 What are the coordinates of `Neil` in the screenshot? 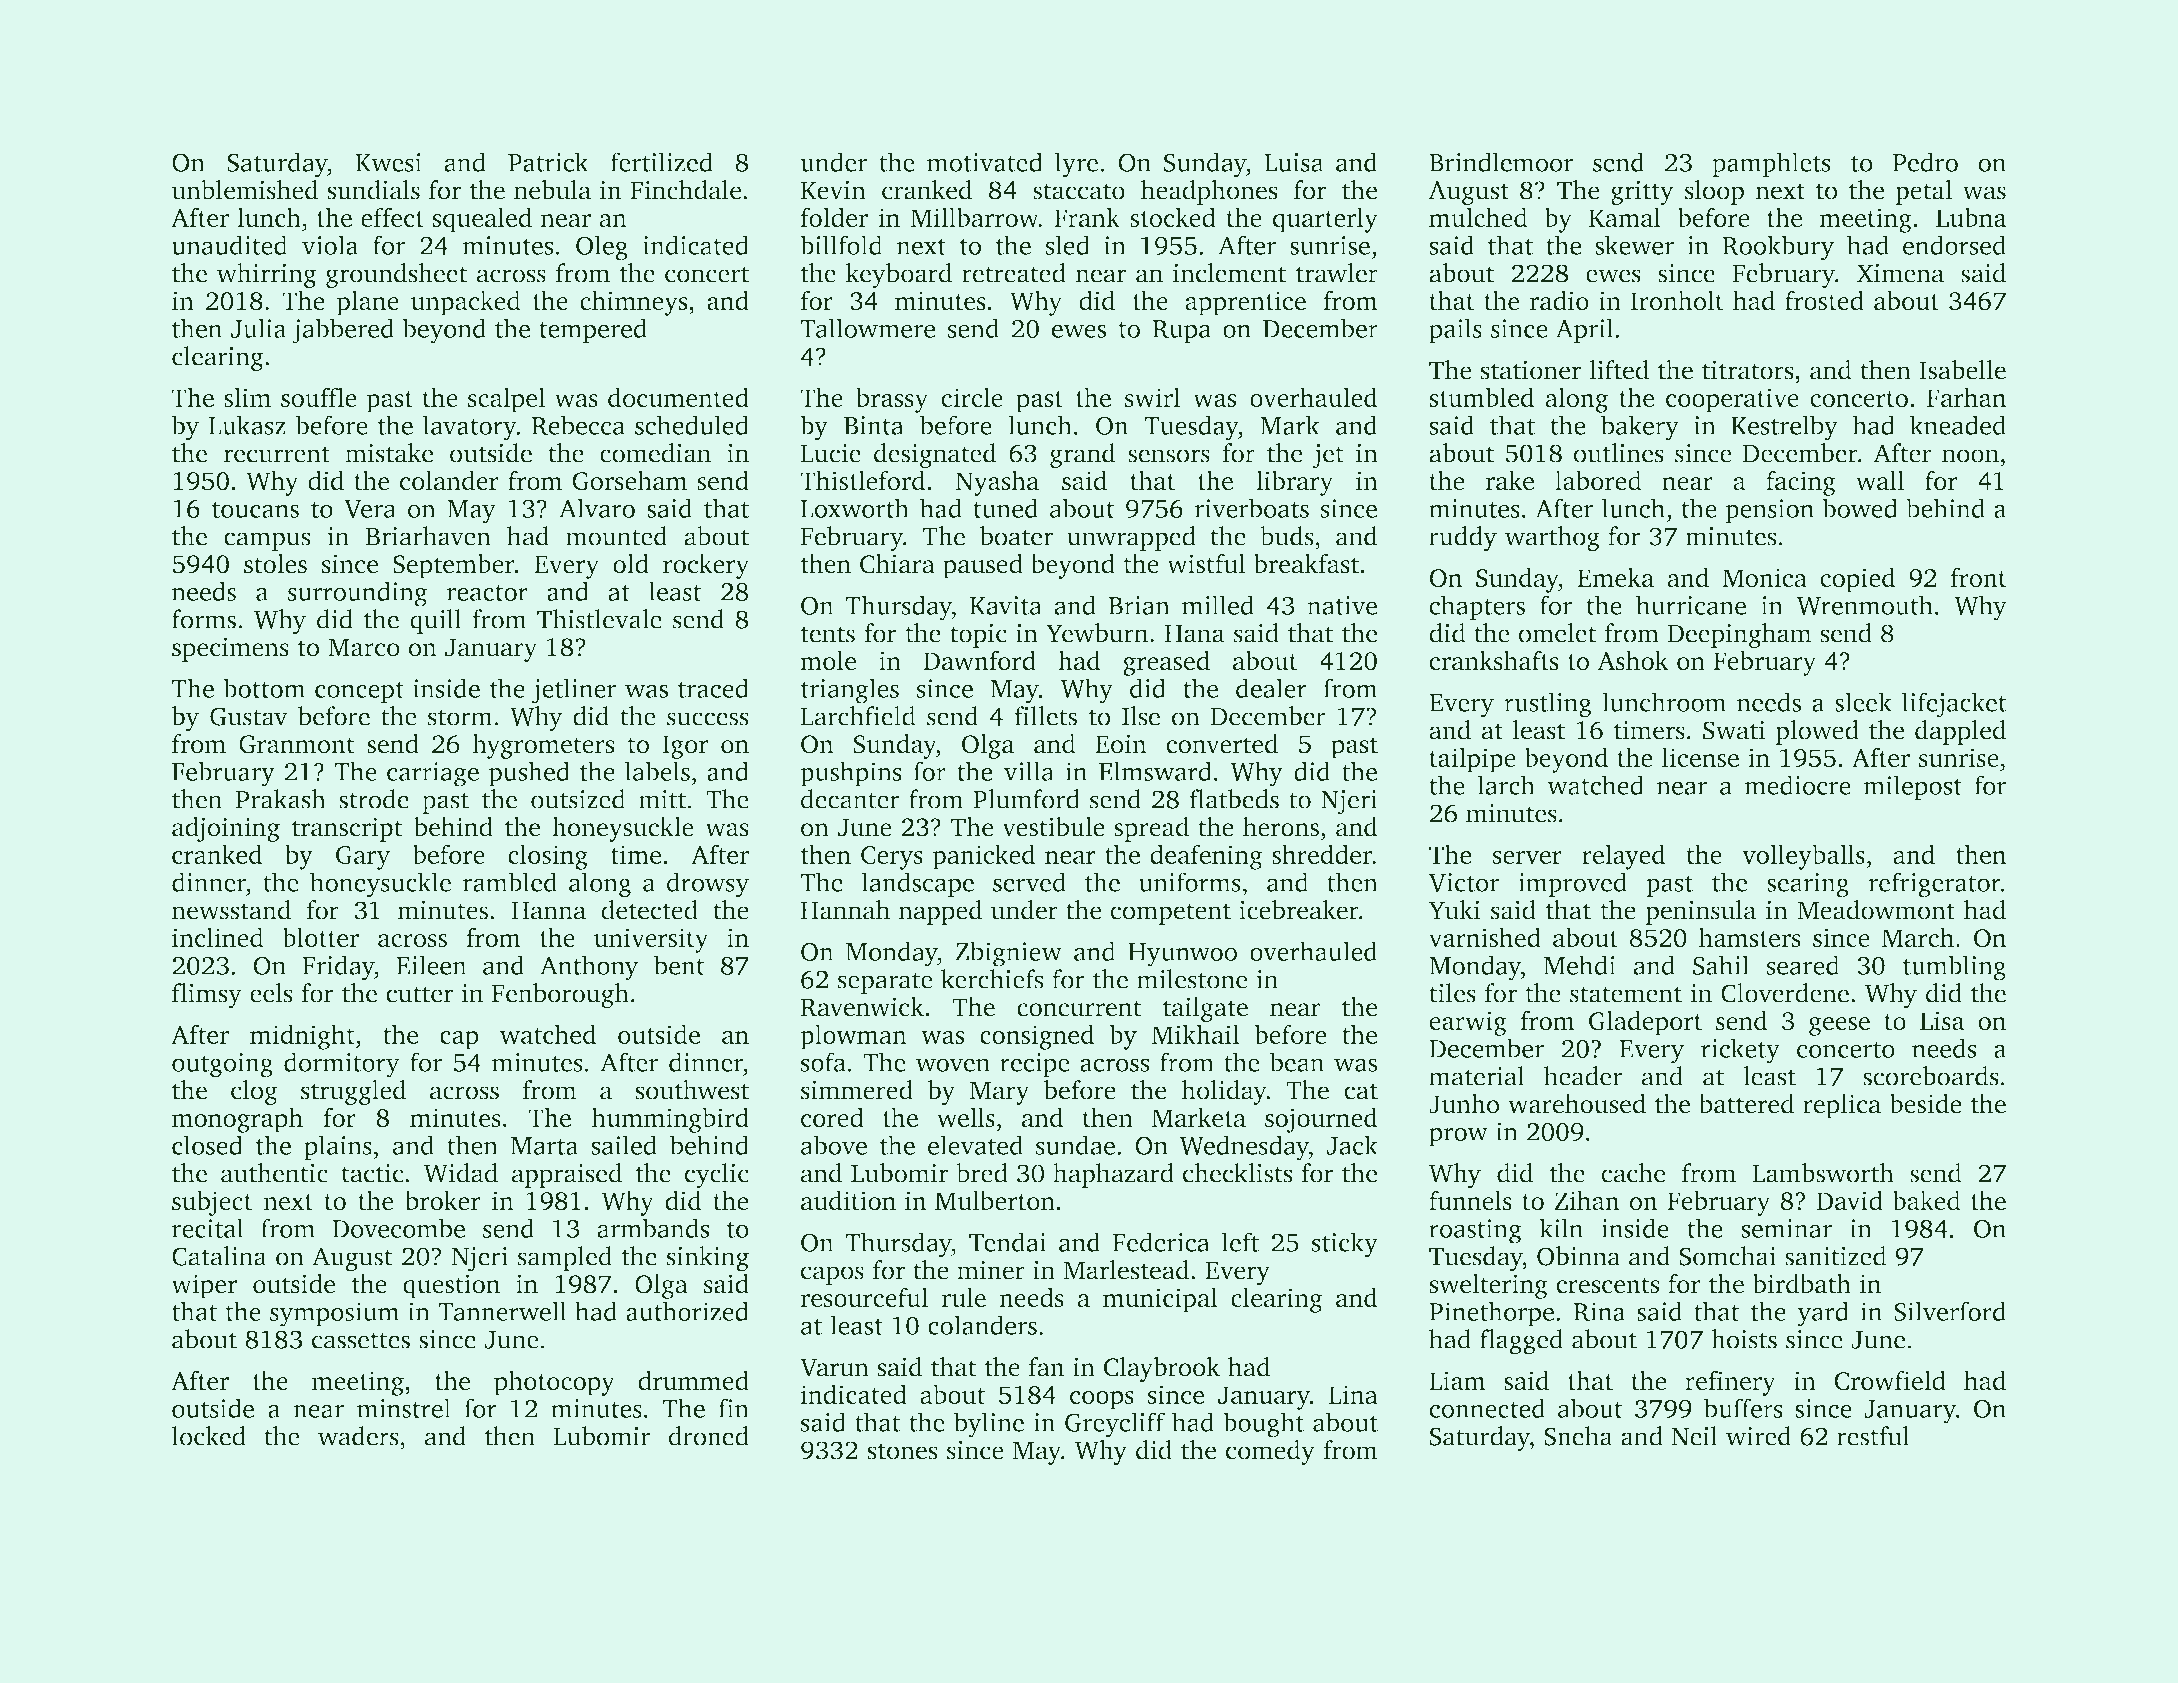 It's located at (1694, 1436).
